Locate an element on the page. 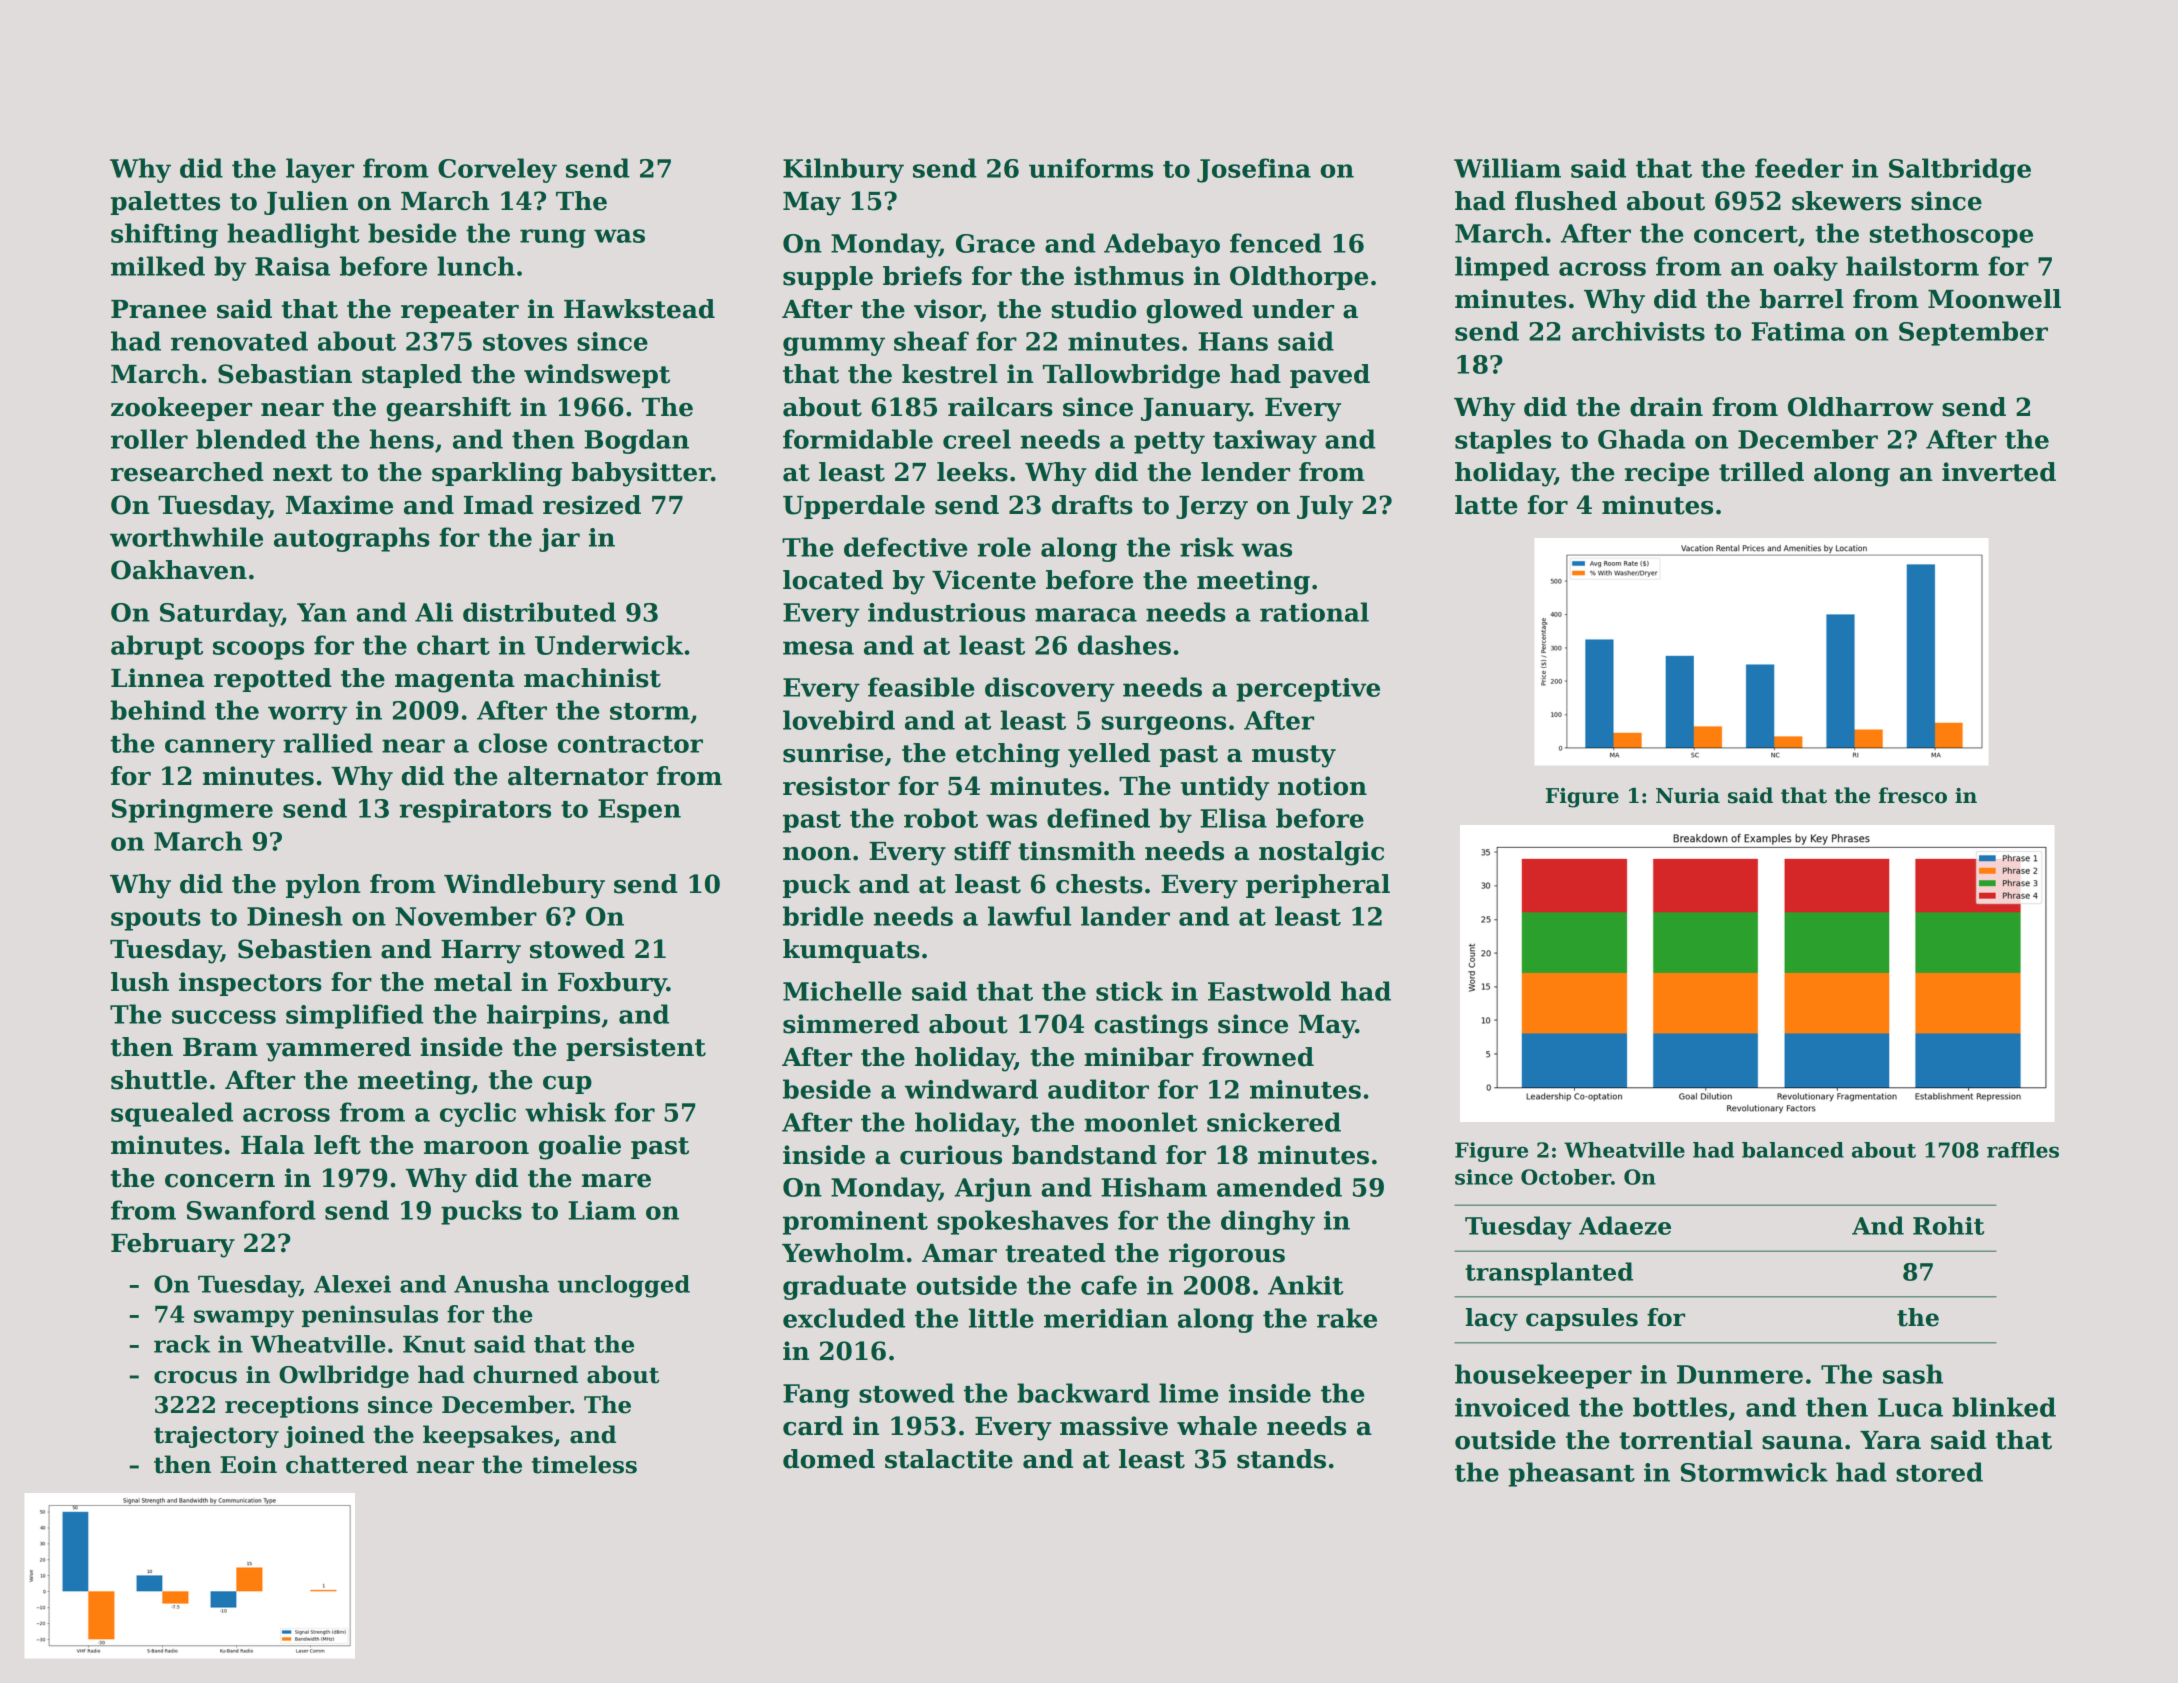 The height and width of the image is (1683, 2178). pylon is located at coordinates (323, 886).
